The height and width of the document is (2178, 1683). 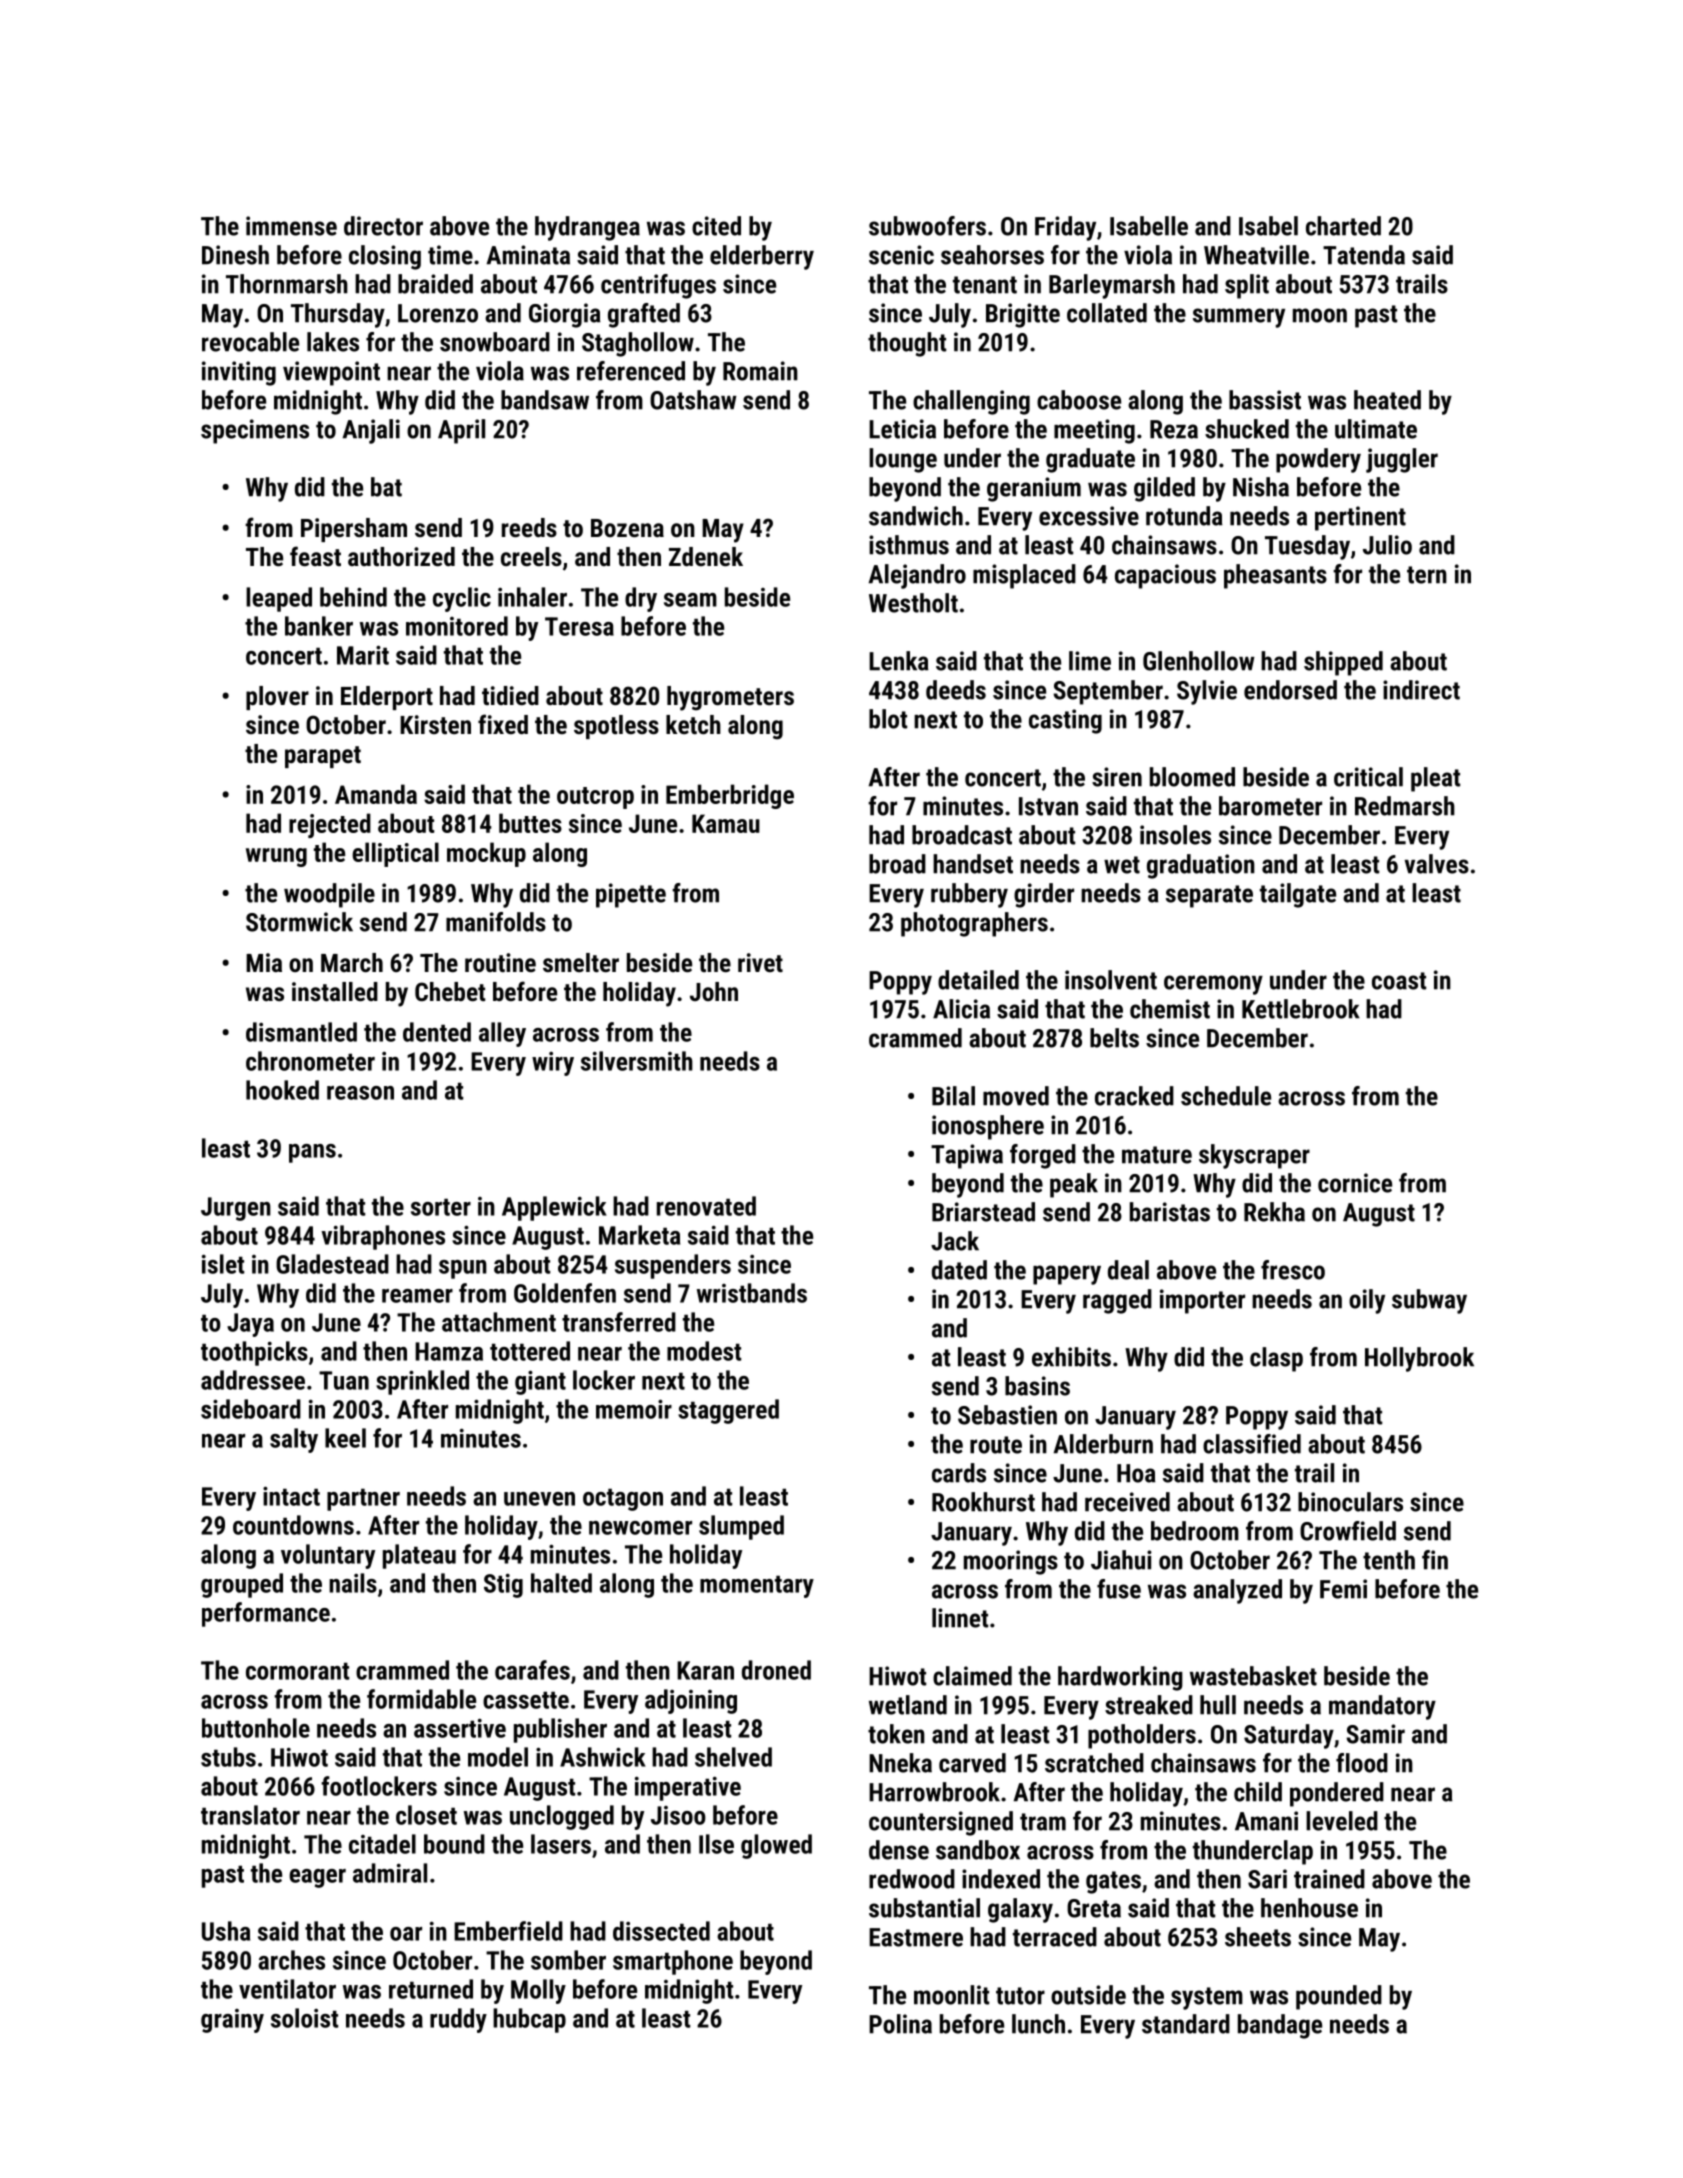 I want to click on Sari, so click(x=1267, y=1879).
